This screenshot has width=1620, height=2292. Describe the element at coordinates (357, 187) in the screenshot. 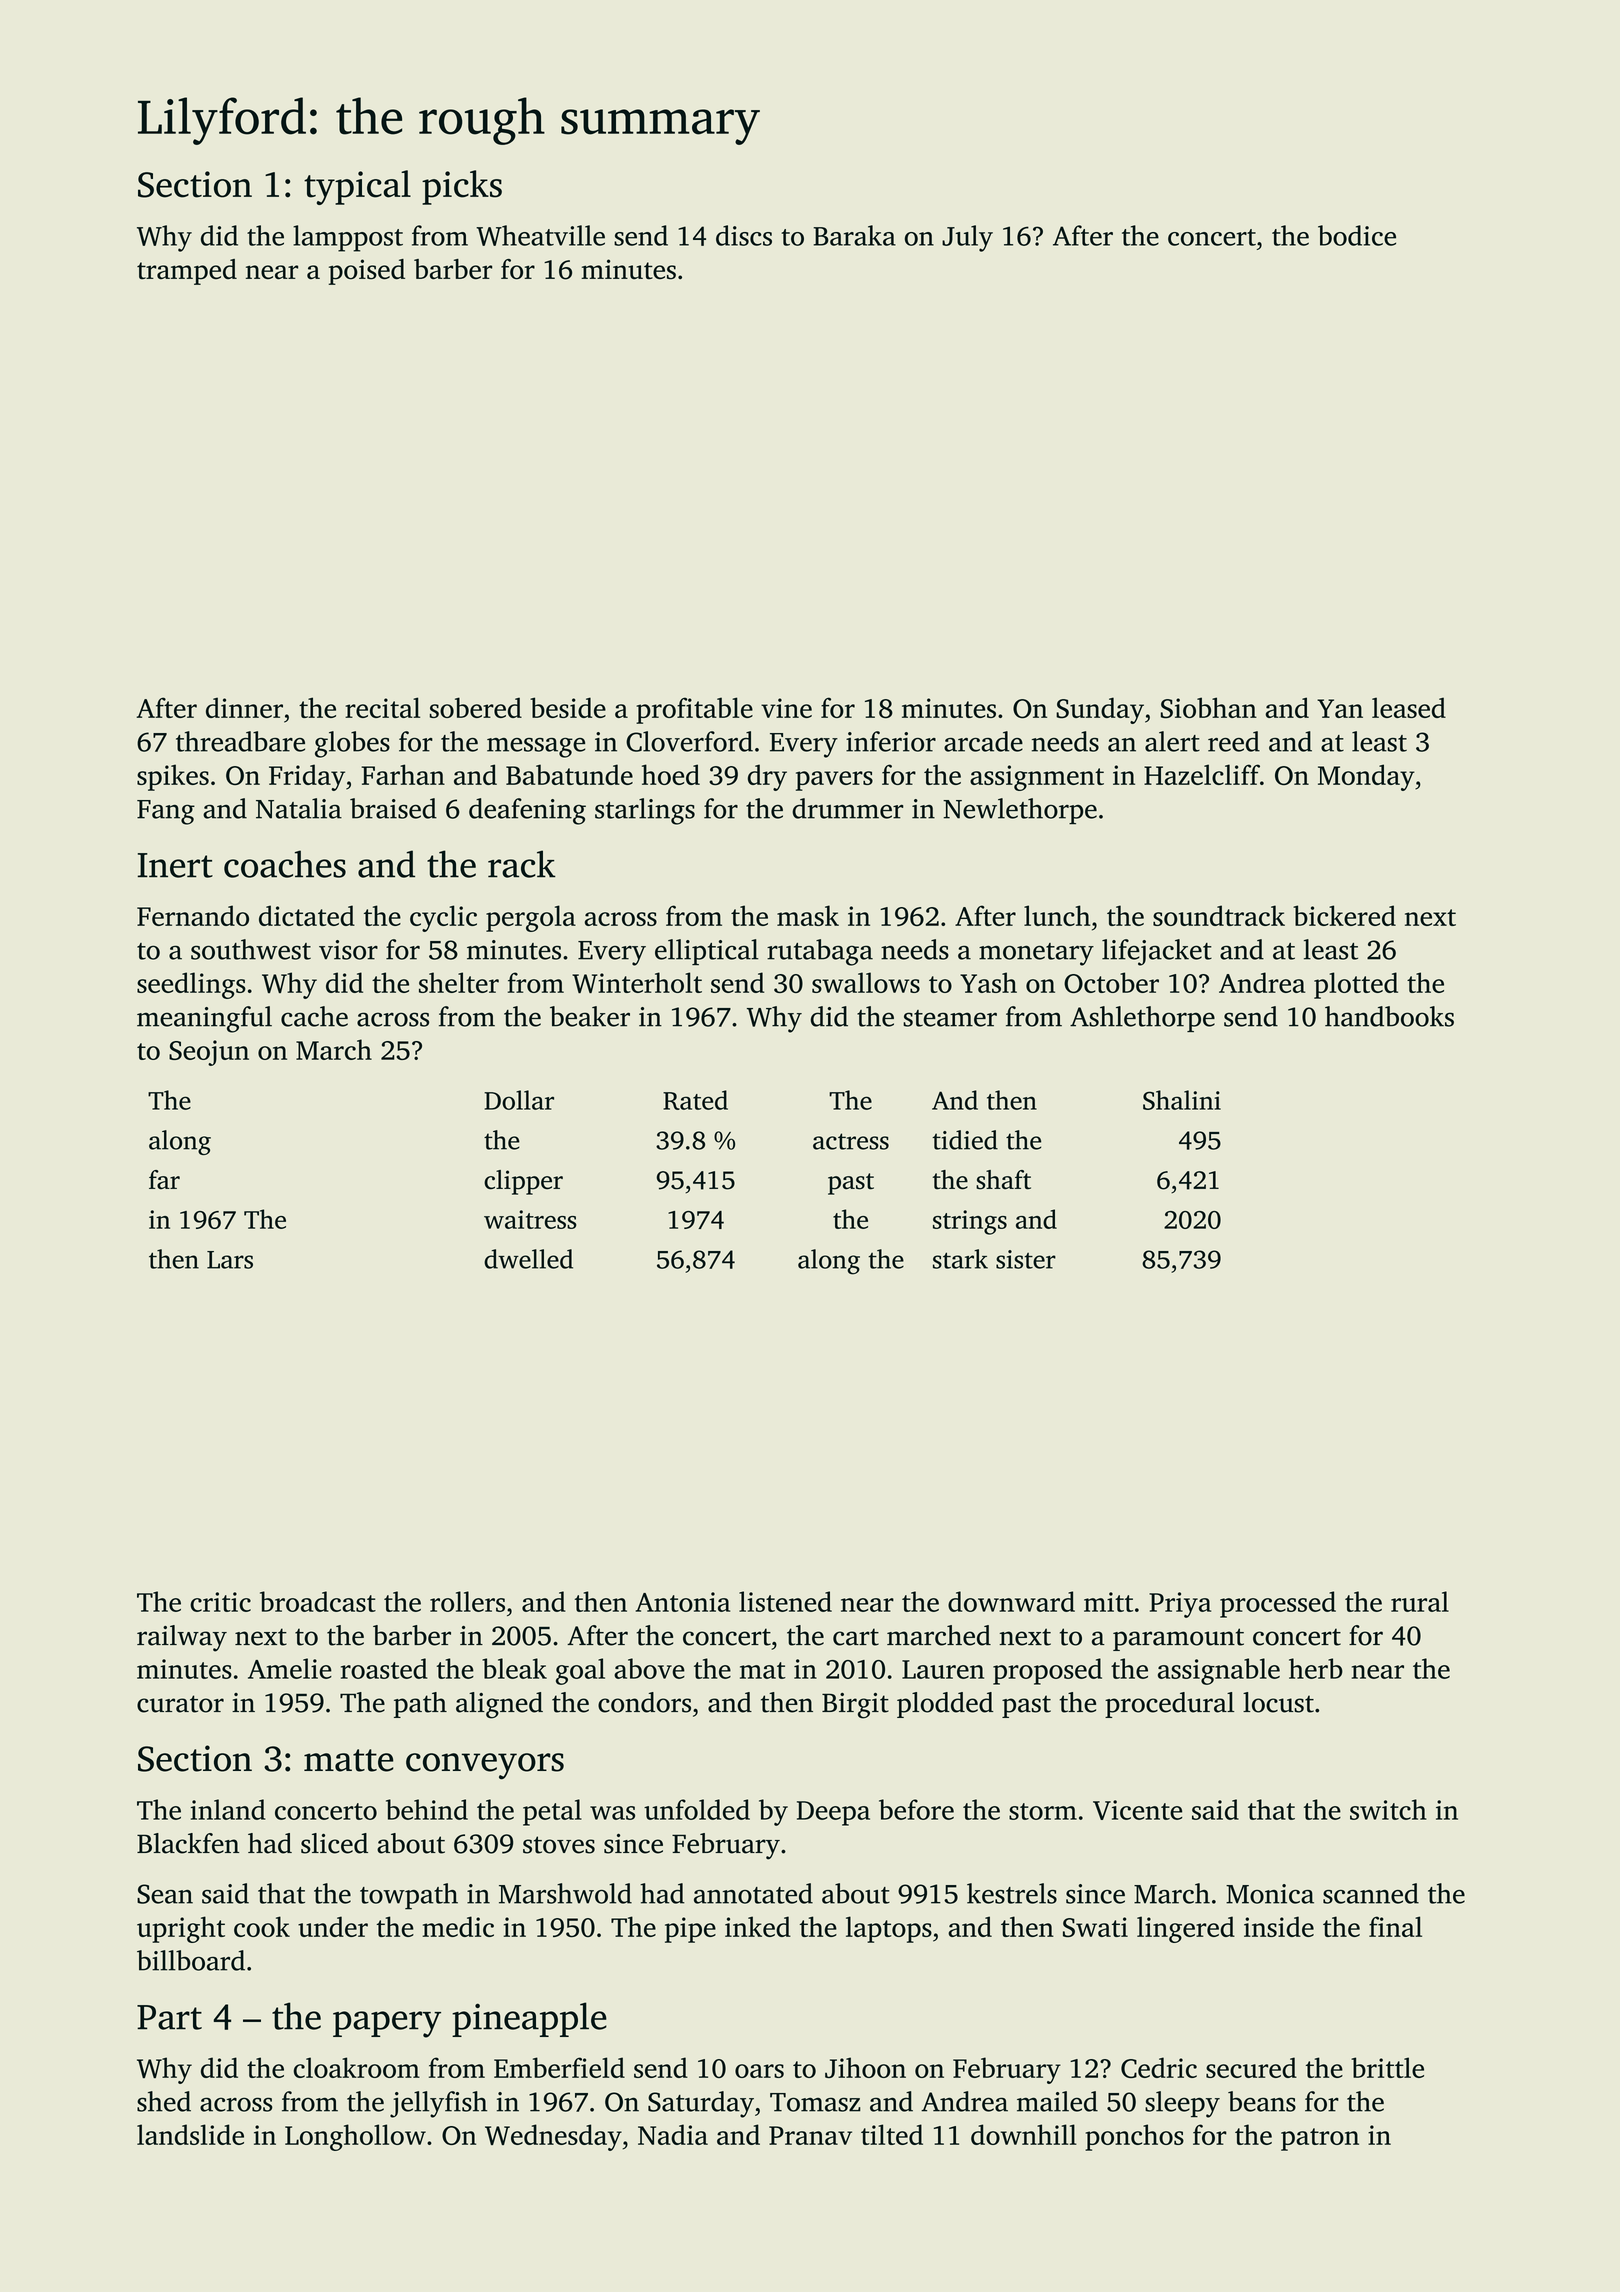

I see `typical` at that location.
